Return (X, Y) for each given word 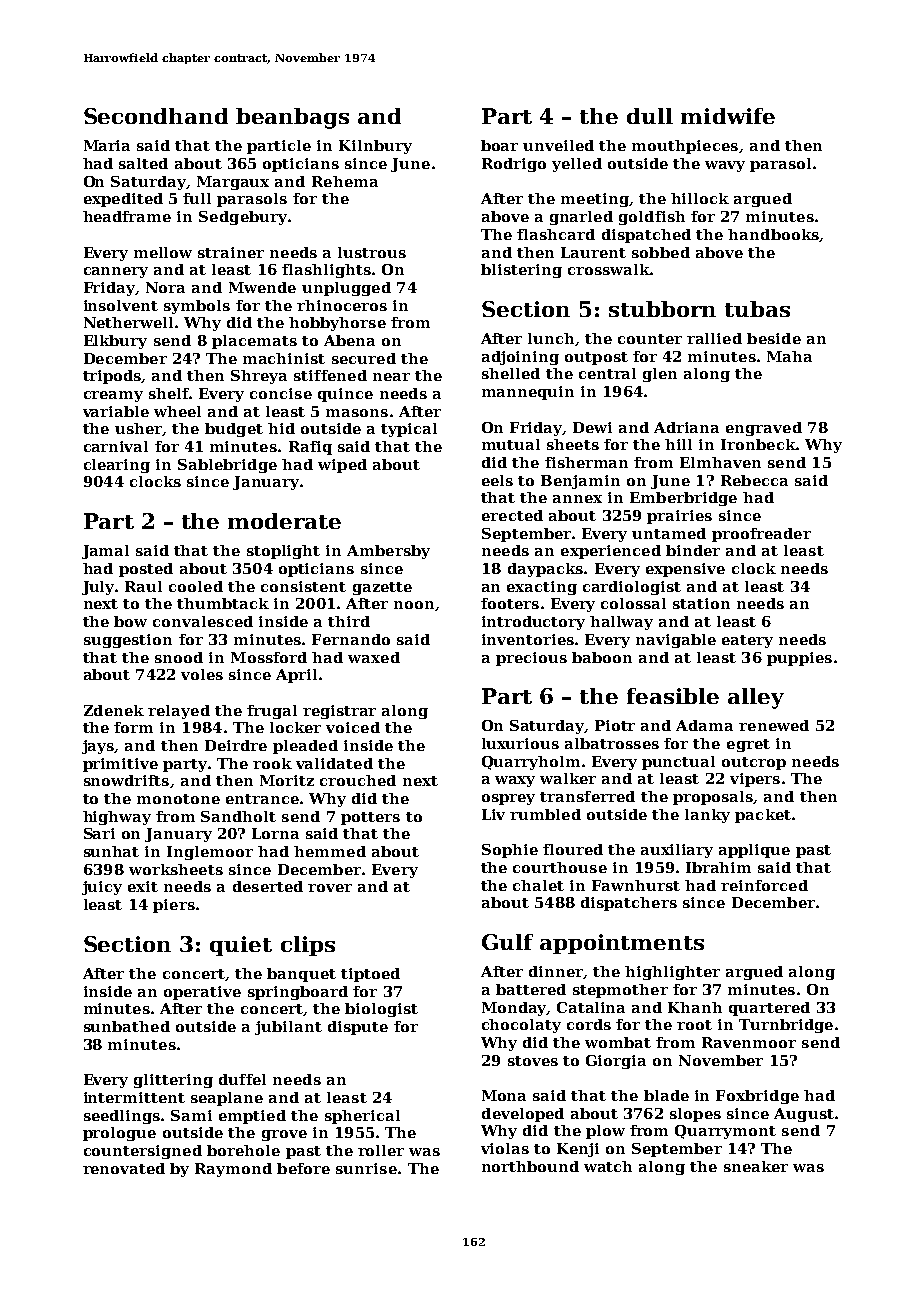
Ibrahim (718, 867)
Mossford (269, 657)
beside (774, 338)
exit (143, 886)
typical (409, 430)
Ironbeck (758, 444)
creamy (113, 396)
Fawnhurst (636, 885)
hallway (621, 623)
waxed (374, 657)
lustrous (372, 252)
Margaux (233, 183)
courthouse (560, 867)
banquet (301, 975)
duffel (242, 1079)
